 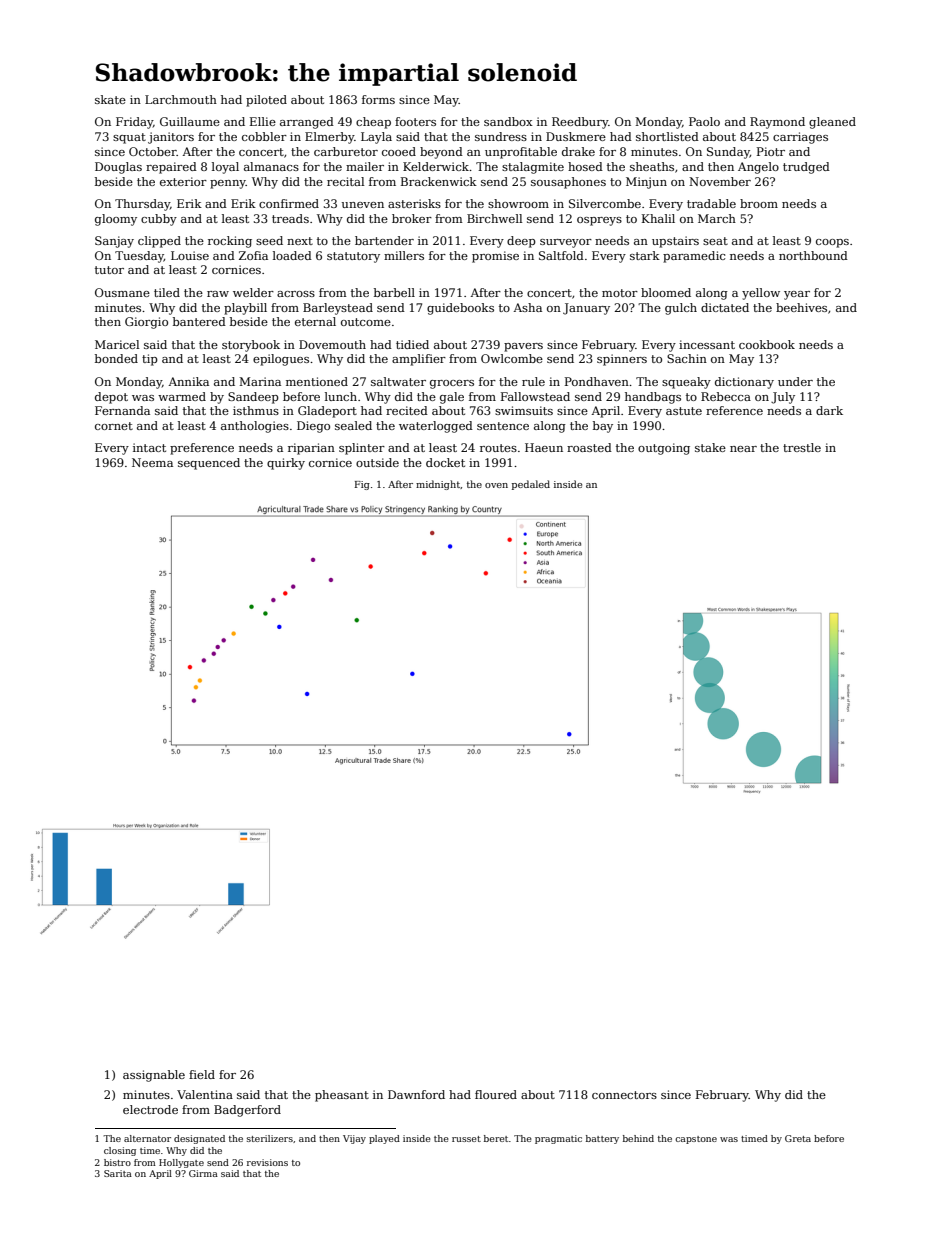 What do you see at coordinates (315, 321) in the image?
I see `eternal` at bounding box center [315, 321].
